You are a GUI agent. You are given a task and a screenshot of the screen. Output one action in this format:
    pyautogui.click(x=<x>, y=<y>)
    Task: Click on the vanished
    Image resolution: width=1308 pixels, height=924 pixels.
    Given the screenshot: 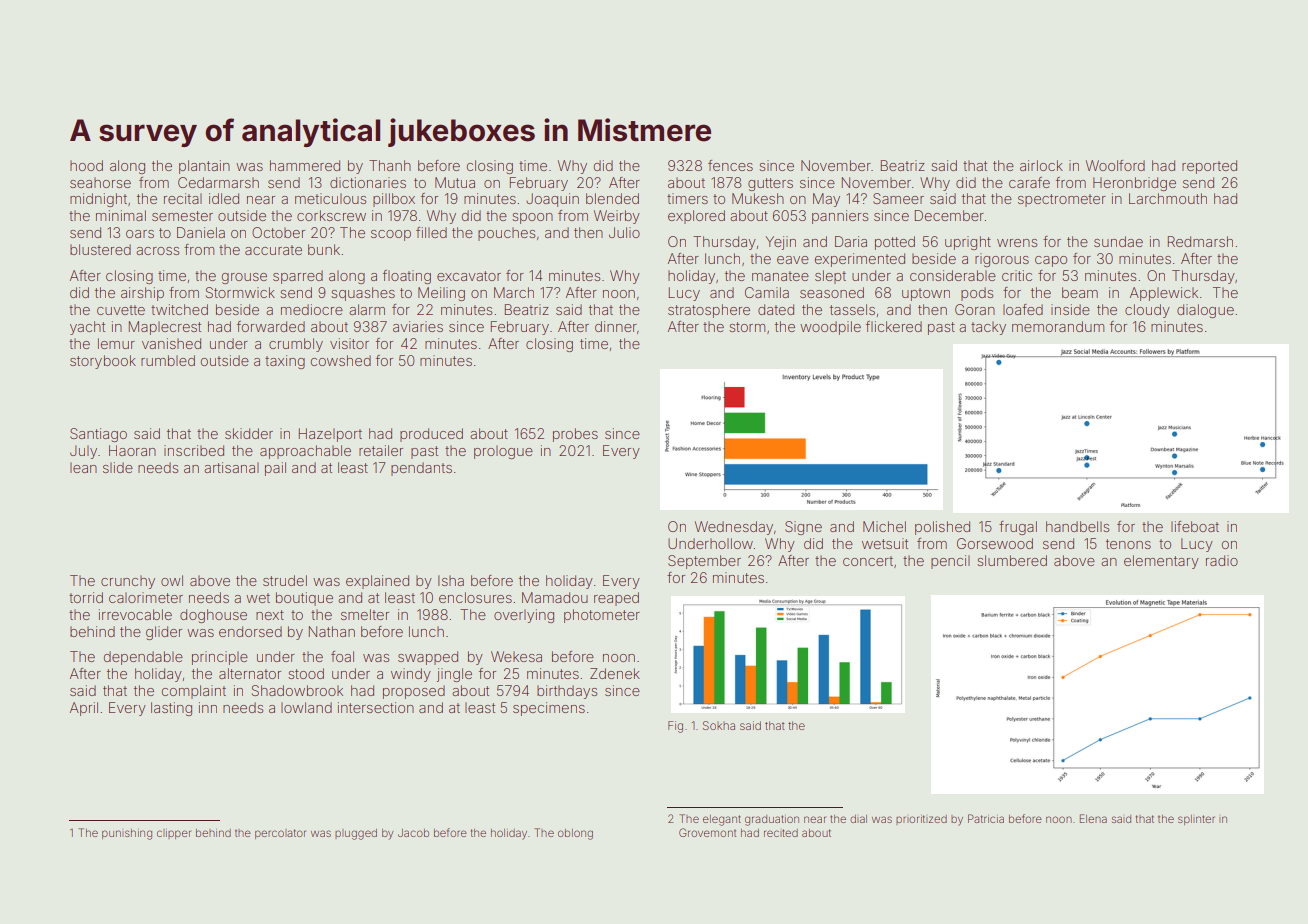 What is the action you would take?
    pyautogui.click(x=171, y=343)
